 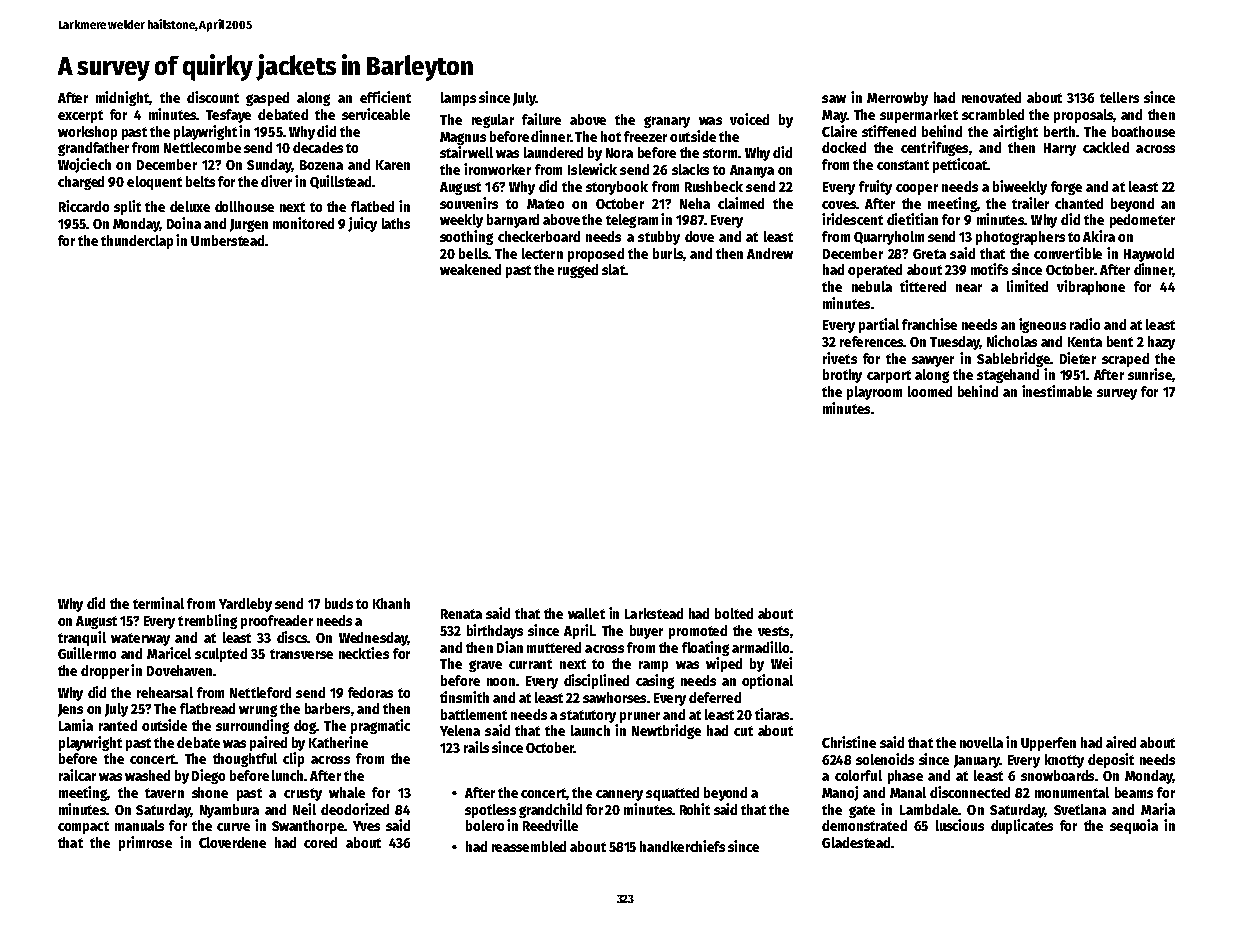 What do you see at coordinates (245, 605) in the screenshot?
I see `Yardleby` at bounding box center [245, 605].
